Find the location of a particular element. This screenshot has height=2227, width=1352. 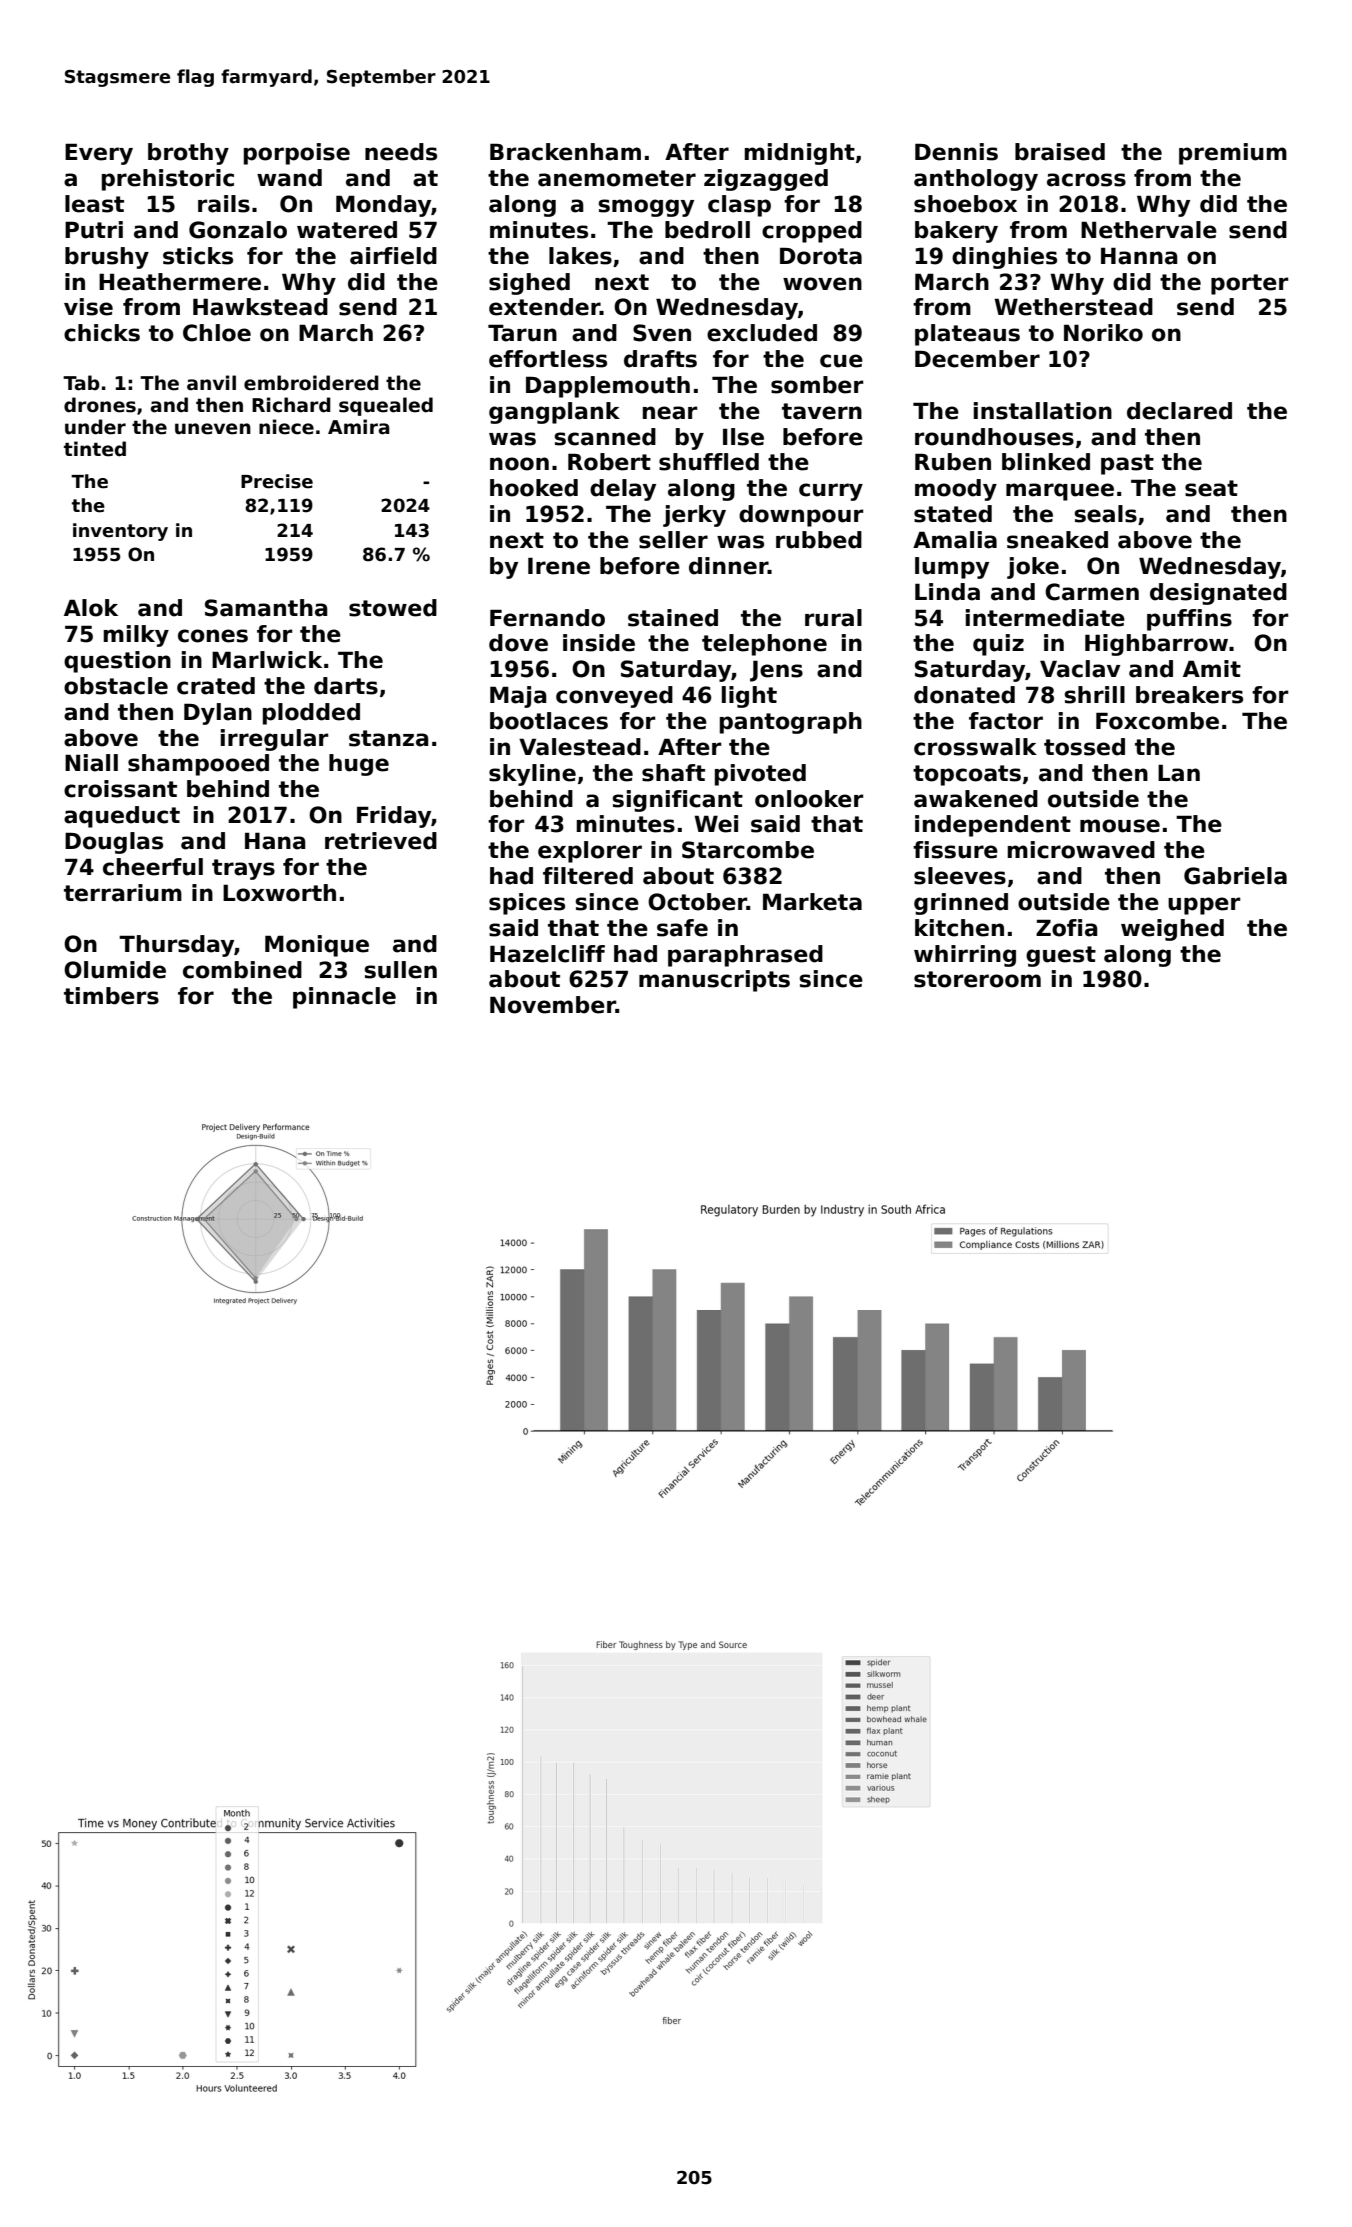

Amira is located at coordinates (359, 427).
